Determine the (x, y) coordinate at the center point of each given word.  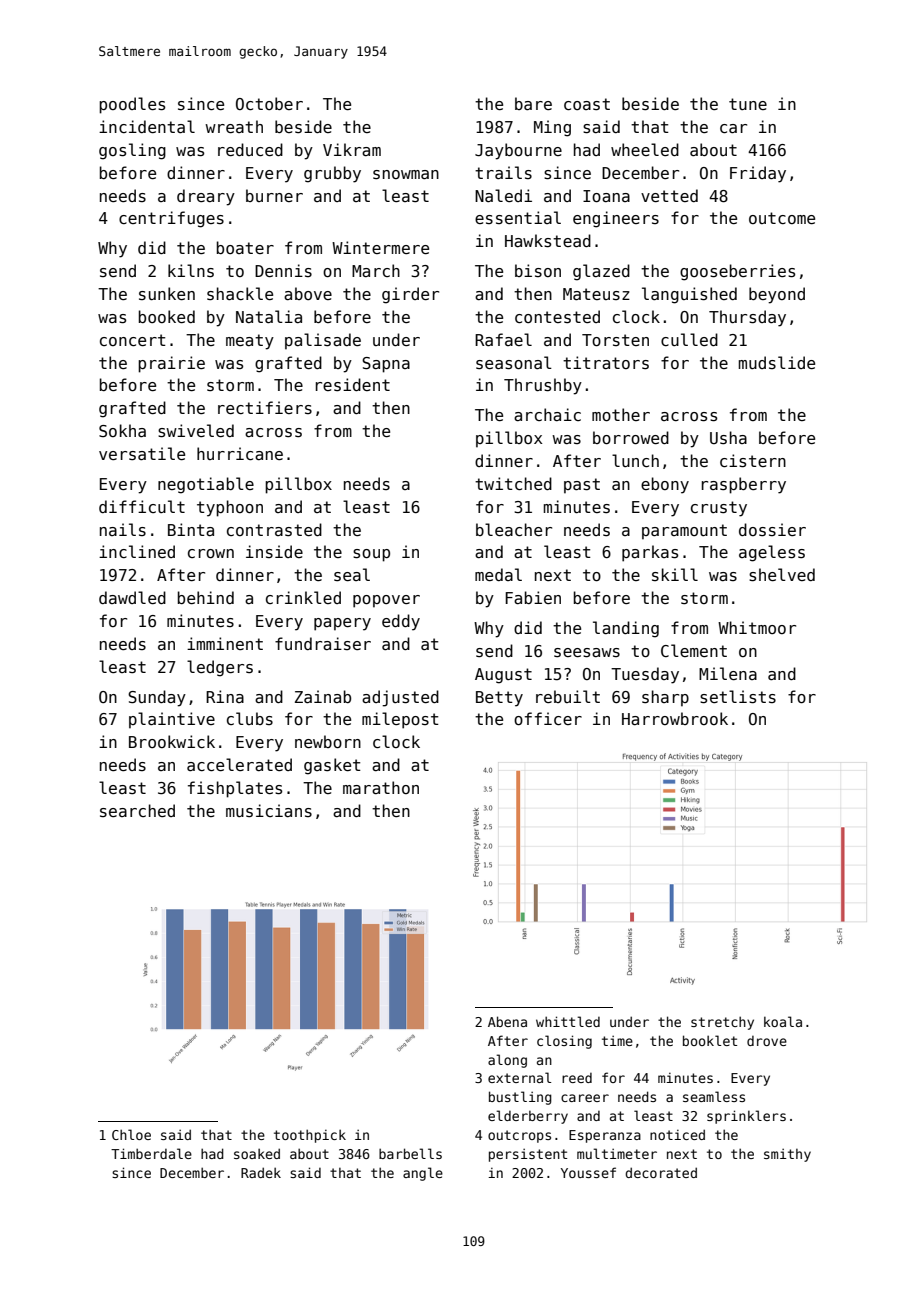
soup (371, 555)
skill (675, 574)
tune (748, 104)
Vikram (352, 149)
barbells (410, 1153)
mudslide (777, 362)
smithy (787, 1155)
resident (353, 385)
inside (274, 551)
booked (167, 316)
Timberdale (151, 1153)
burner (274, 195)
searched (137, 810)
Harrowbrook (675, 718)
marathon (381, 787)
